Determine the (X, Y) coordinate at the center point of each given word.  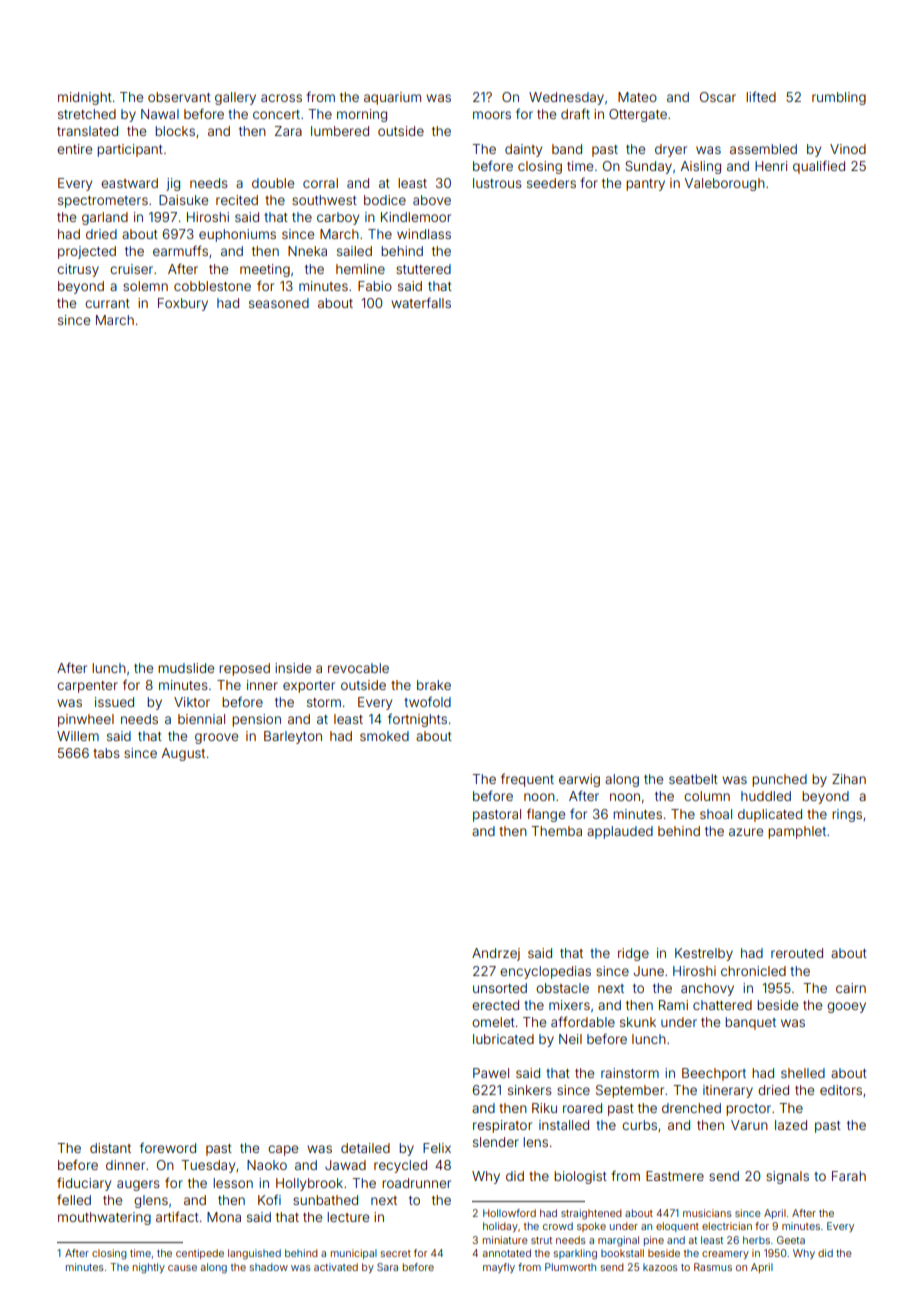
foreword (168, 1147)
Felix (437, 1148)
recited (237, 200)
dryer (671, 150)
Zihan (849, 779)
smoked (384, 736)
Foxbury (183, 304)
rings (847, 815)
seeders (551, 183)
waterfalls (421, 302)
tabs (106, 753)
